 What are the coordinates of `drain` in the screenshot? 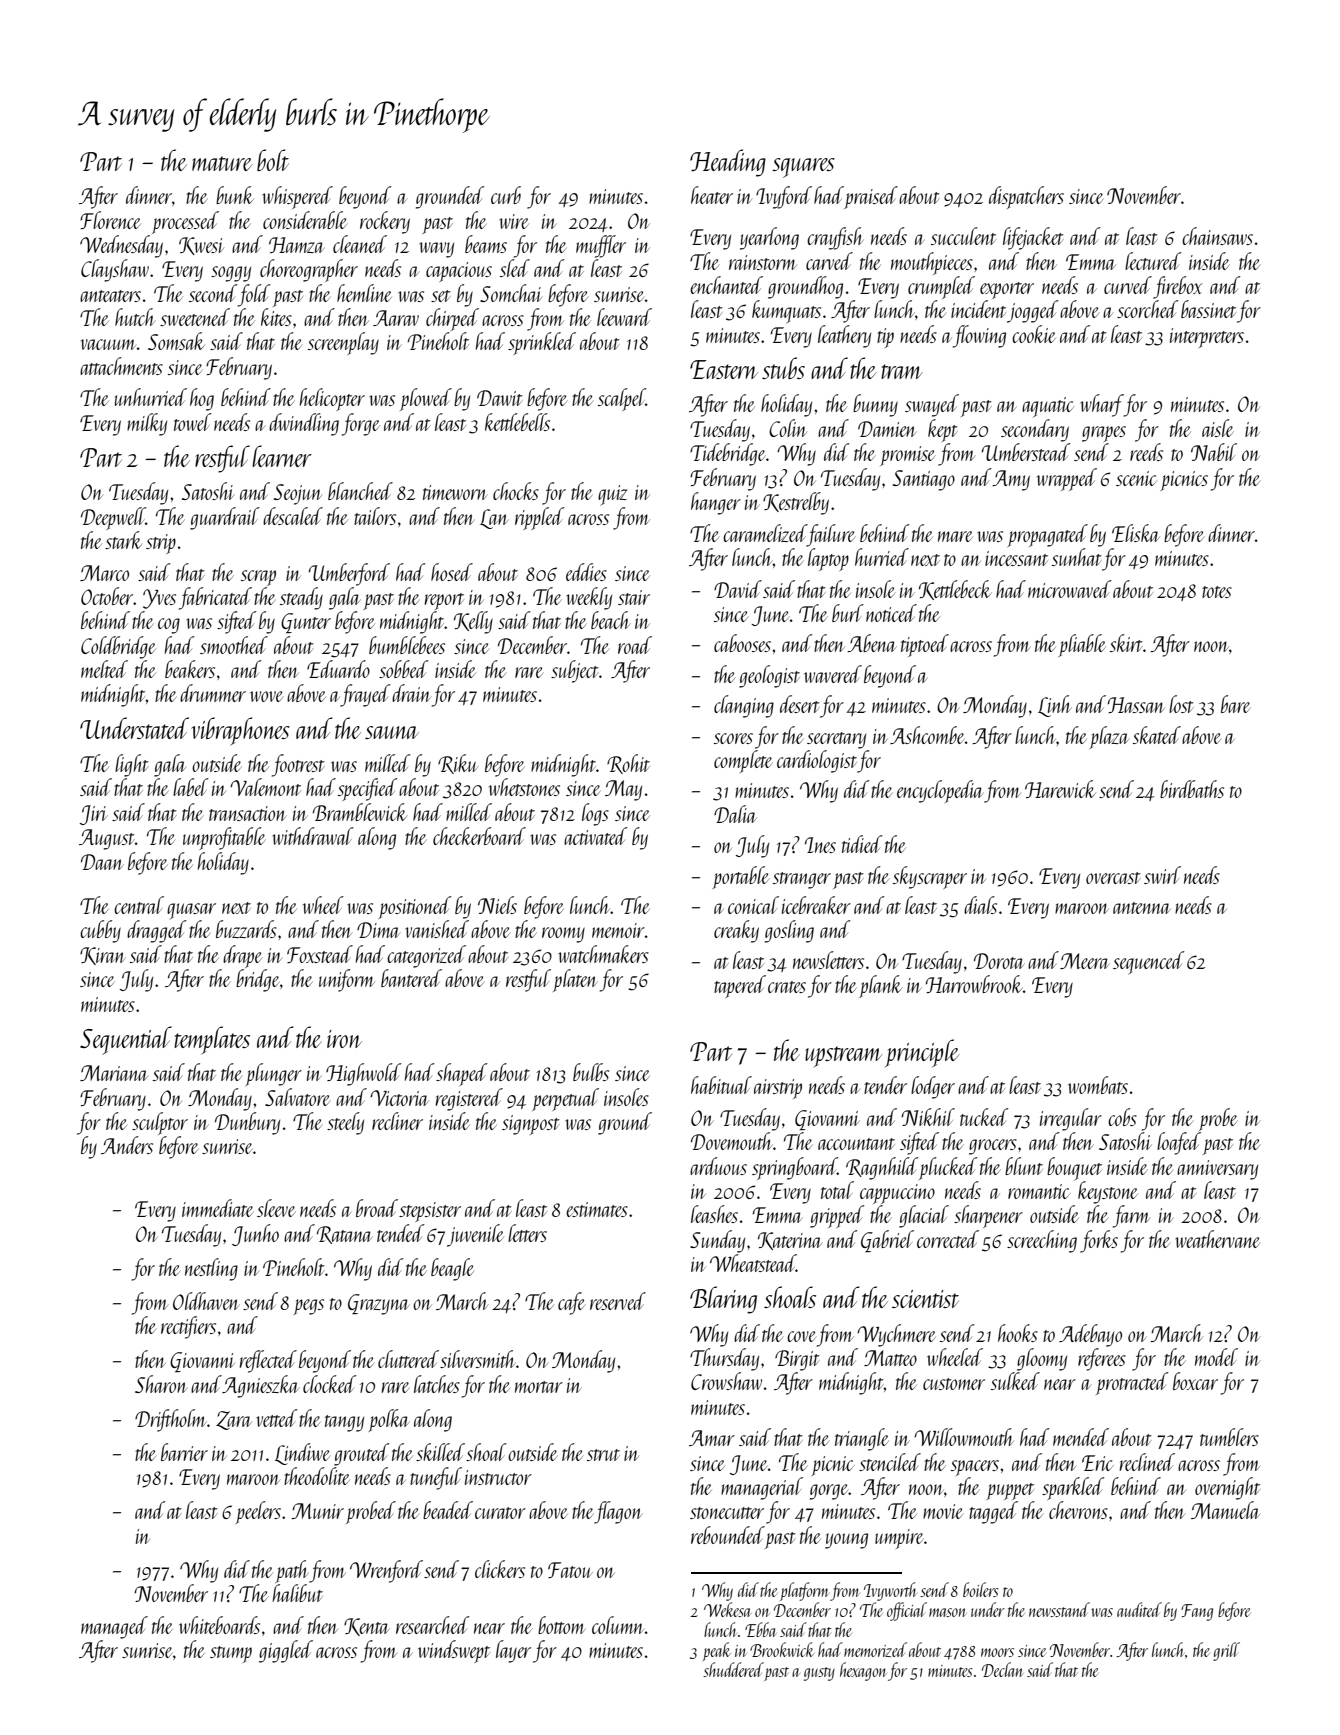 It's located at (411, 693).
